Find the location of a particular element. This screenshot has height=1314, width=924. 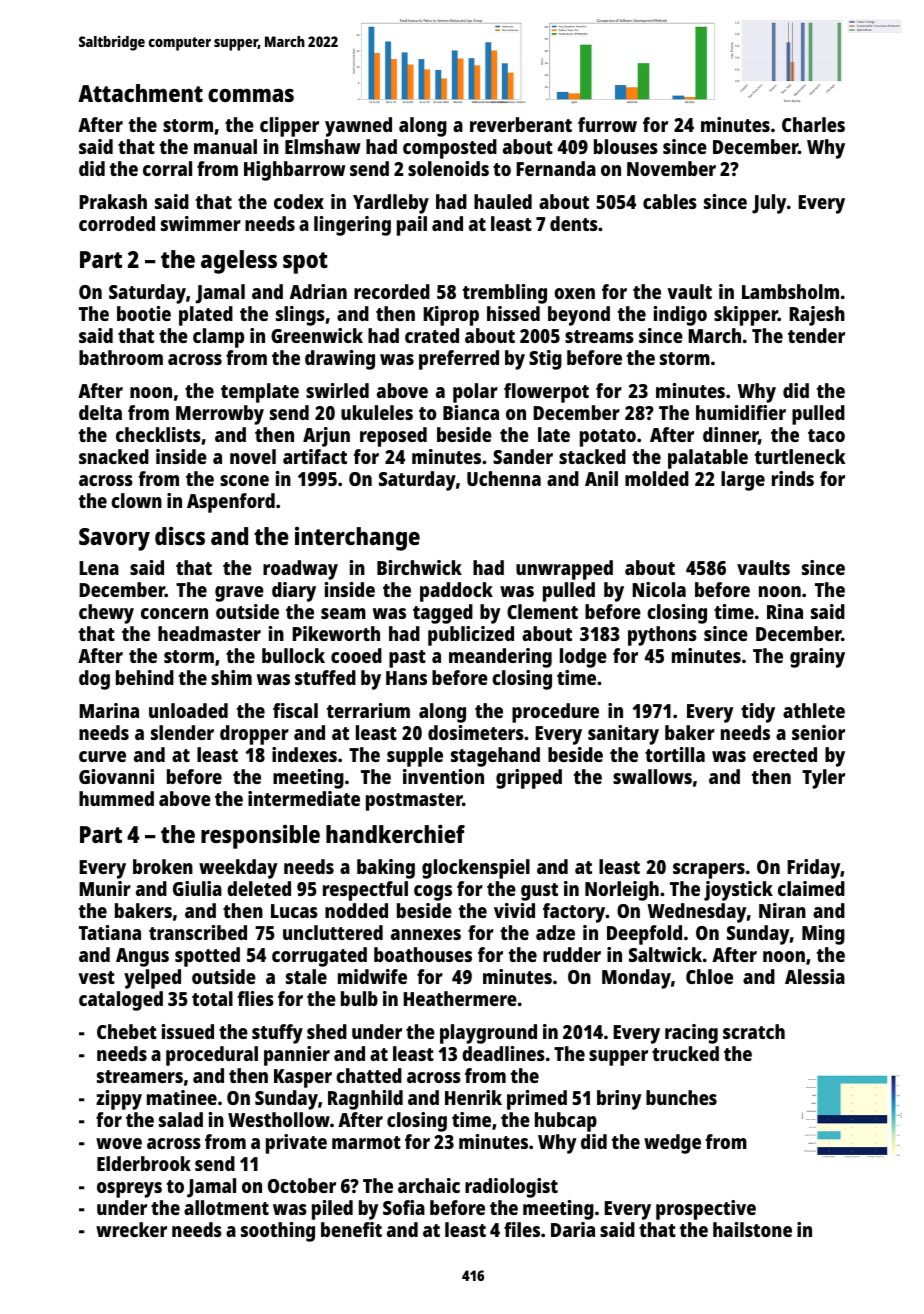

large is located at coordinates (743, 481).
